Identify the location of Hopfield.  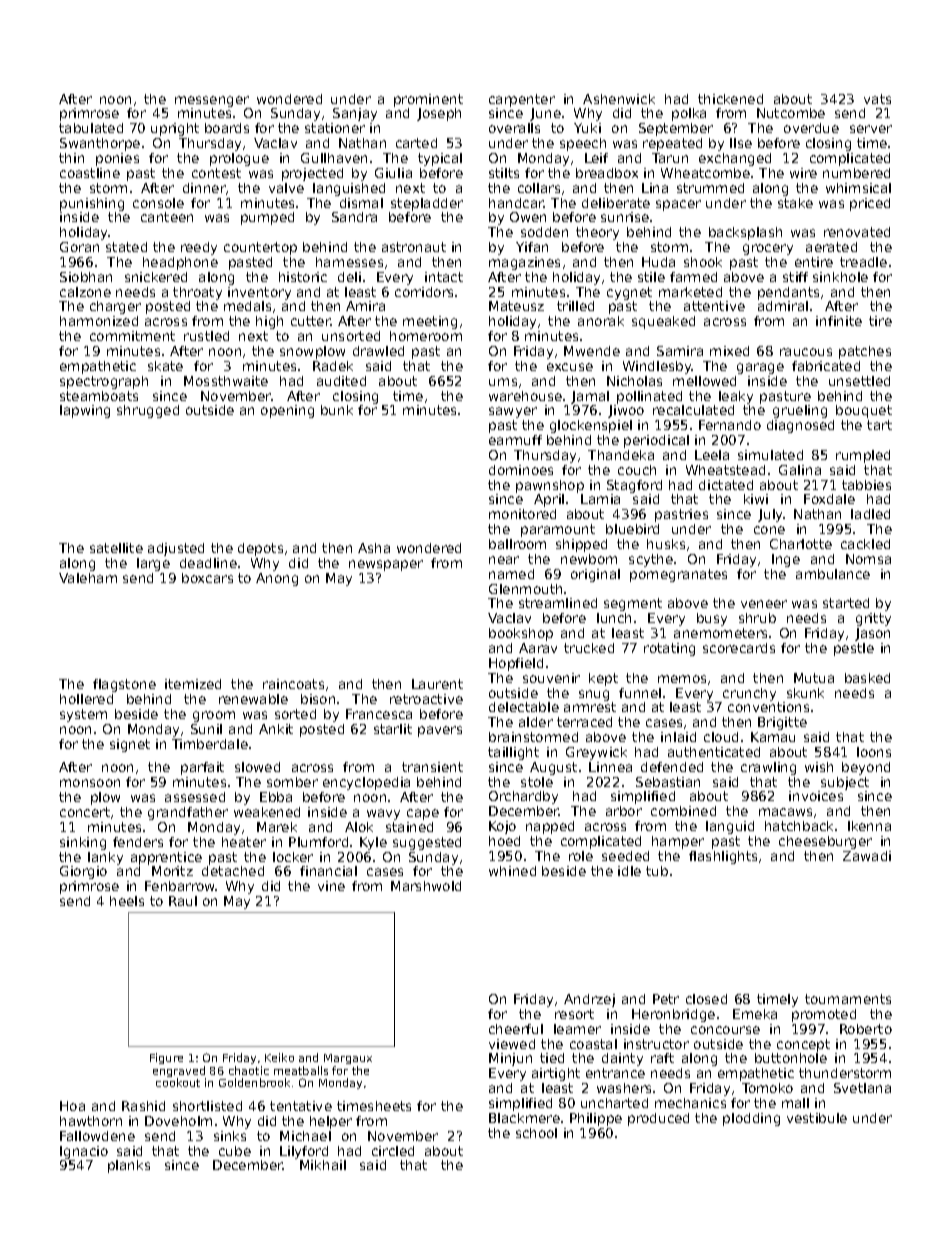
(516, 664).
